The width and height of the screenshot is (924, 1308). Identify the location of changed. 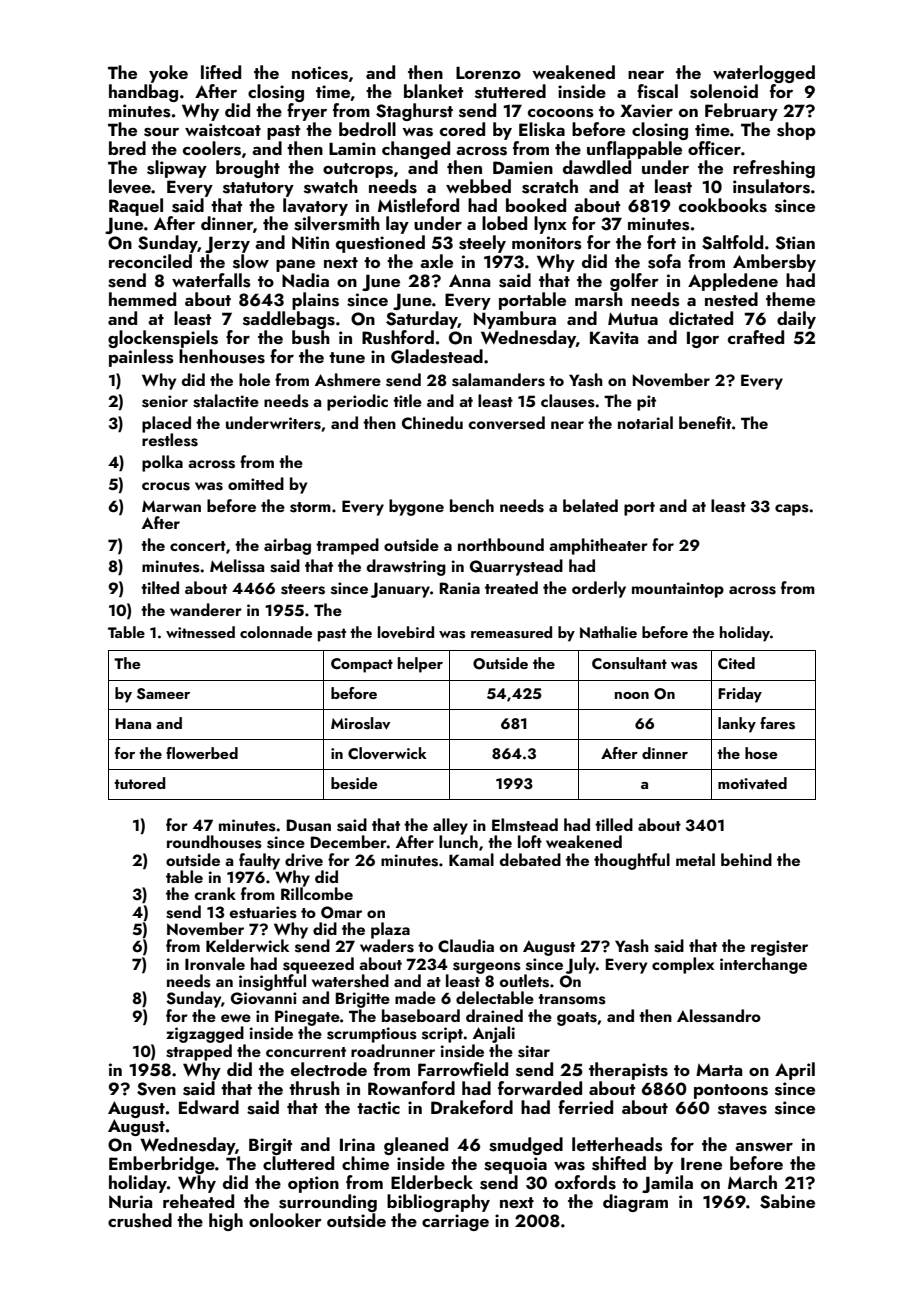
(416, 150).
